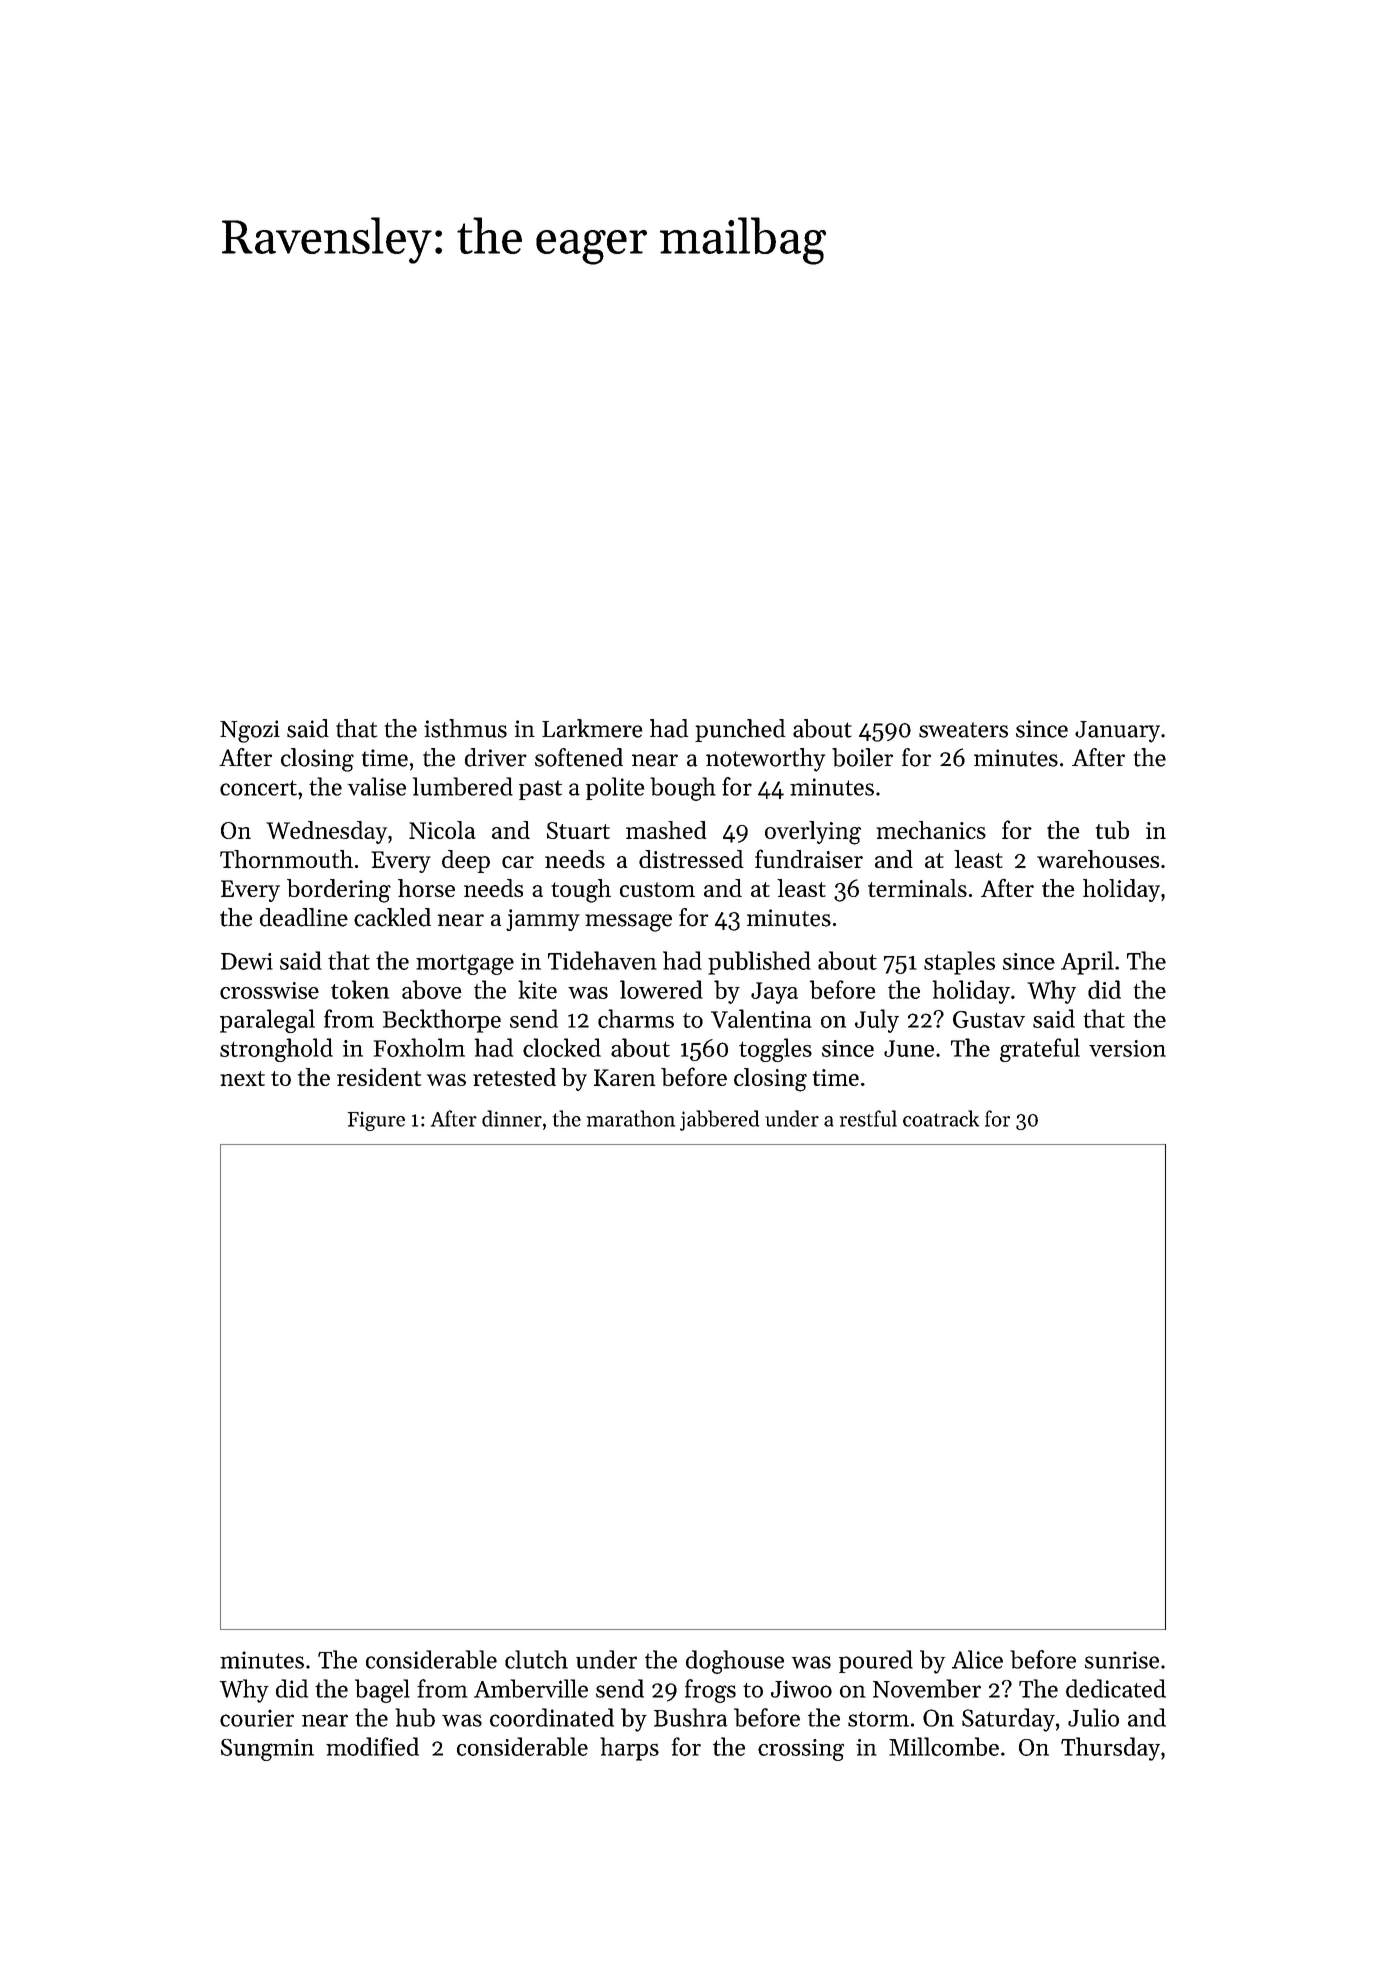 The width and height of the document is (1386, 1969). What do you see at coordinates (465, 728) in the document?
I see `isthmus` at bounding box center [465, 728].
